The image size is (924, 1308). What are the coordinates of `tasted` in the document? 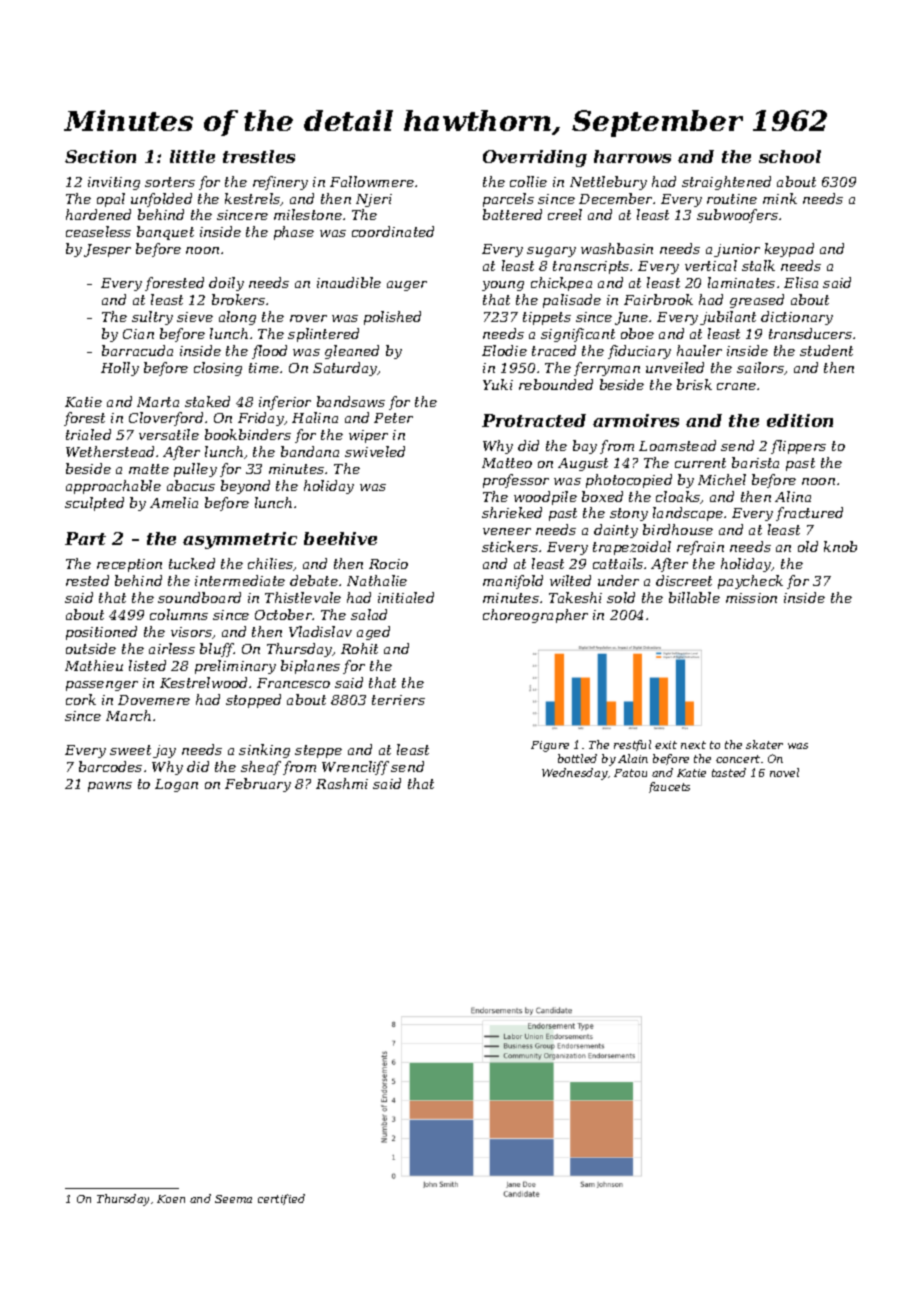 It's located at (729, 772).
